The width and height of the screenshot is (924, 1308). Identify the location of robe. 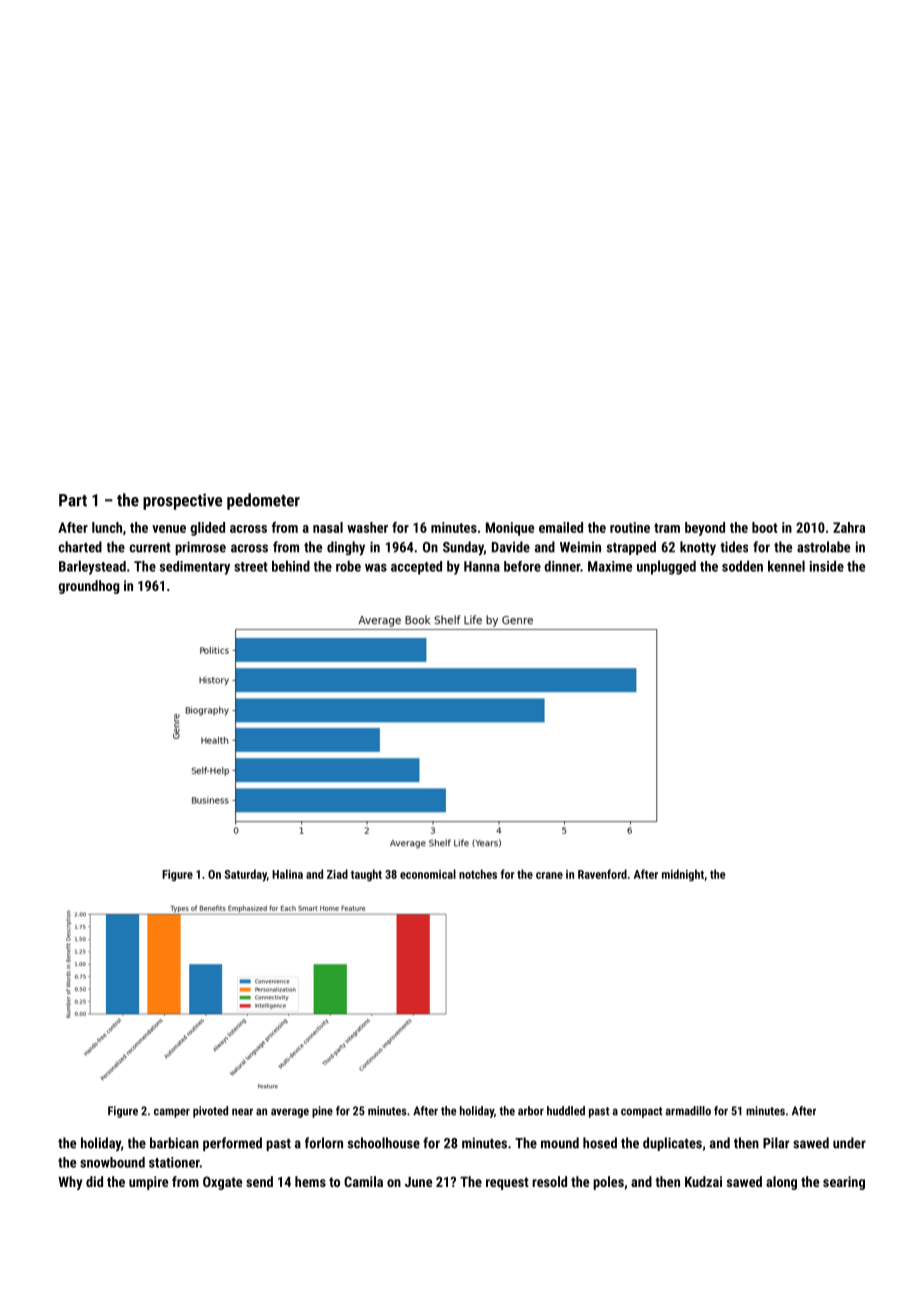
(348, 566).
